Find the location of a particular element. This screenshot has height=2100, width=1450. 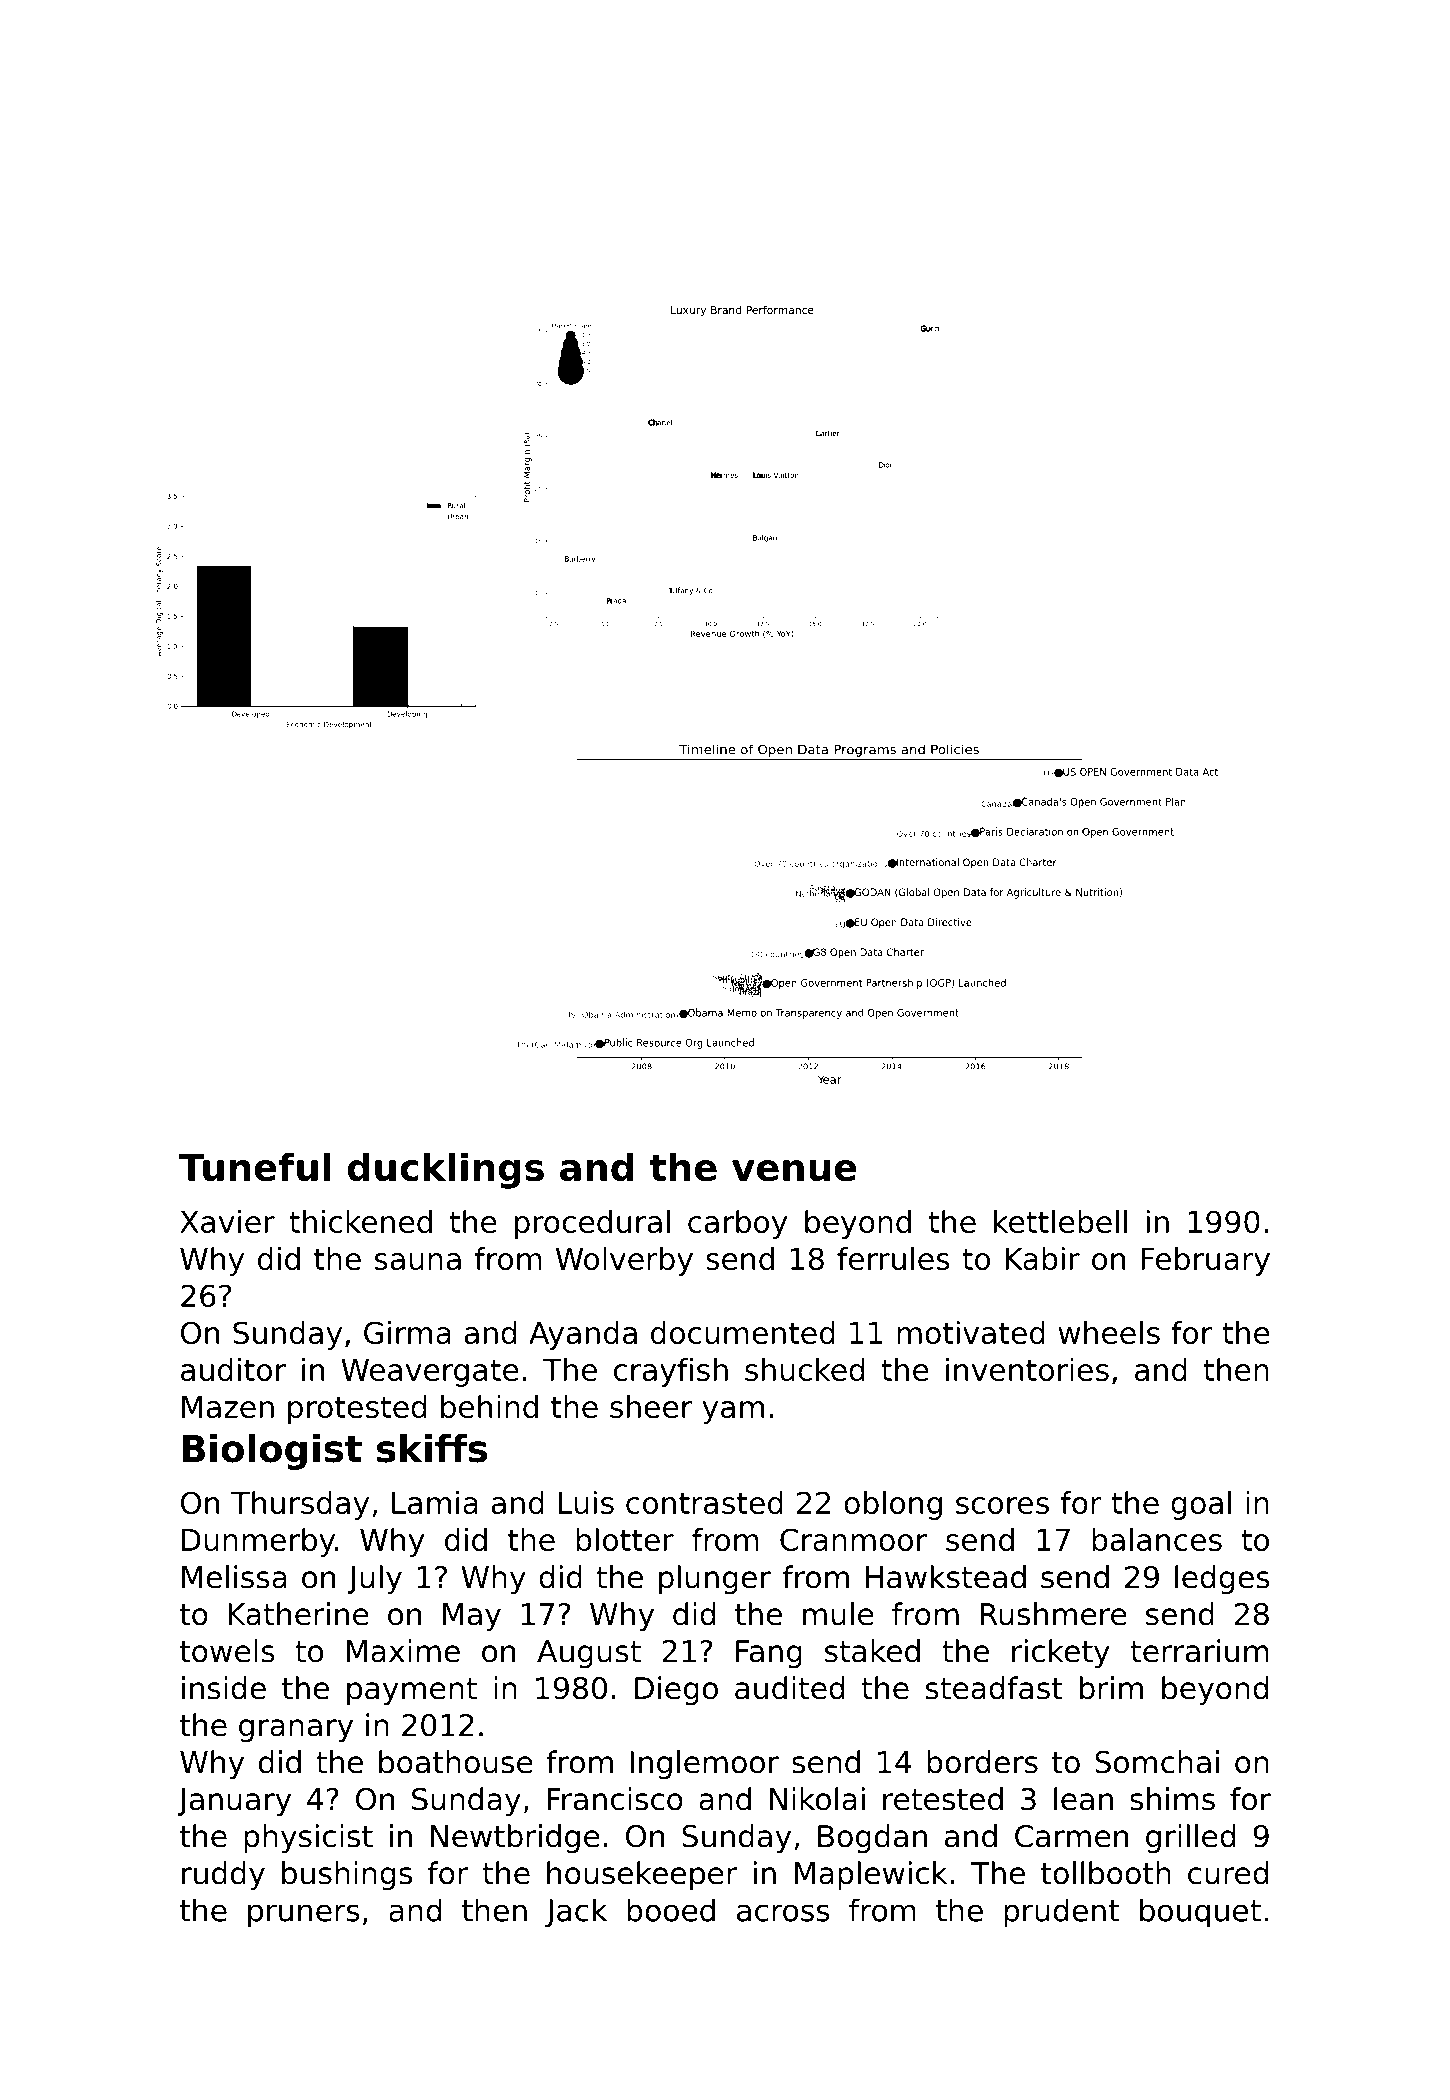

Kabir is located at coordinates (1042, 1258).
